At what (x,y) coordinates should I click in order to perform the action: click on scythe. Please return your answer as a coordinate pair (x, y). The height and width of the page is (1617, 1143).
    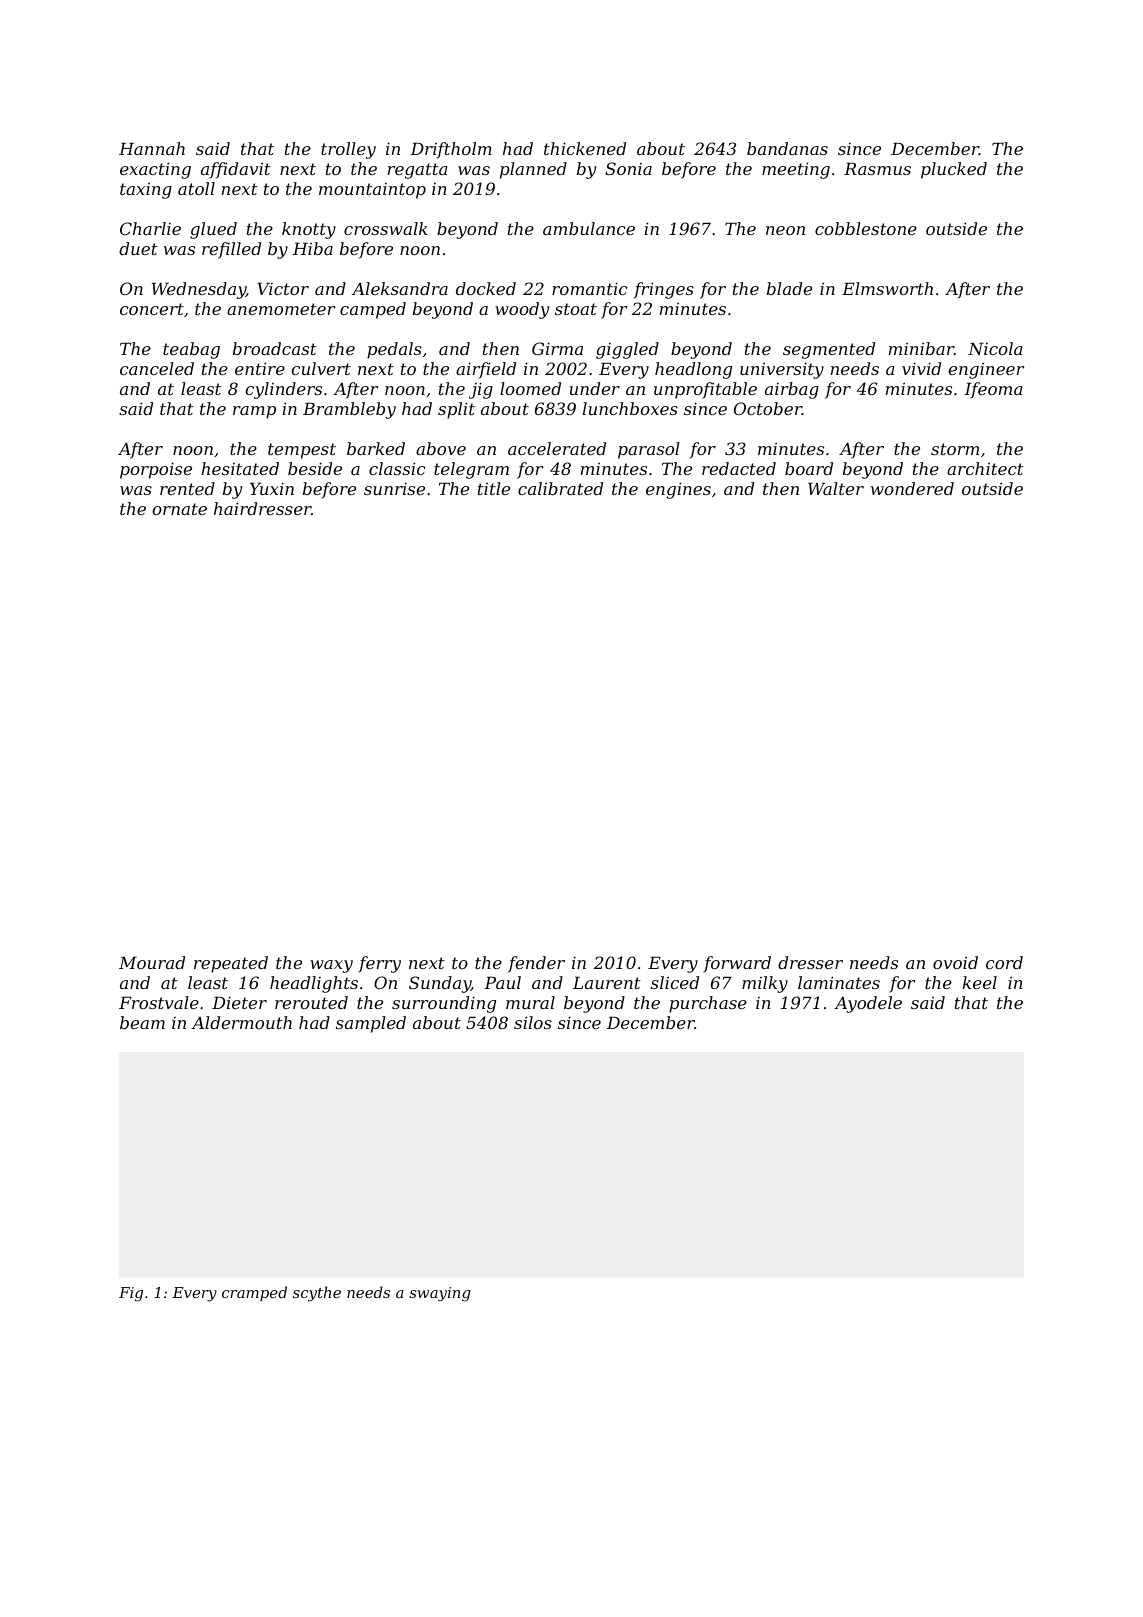
    Looking at the image, I should click on (317, 1294).
